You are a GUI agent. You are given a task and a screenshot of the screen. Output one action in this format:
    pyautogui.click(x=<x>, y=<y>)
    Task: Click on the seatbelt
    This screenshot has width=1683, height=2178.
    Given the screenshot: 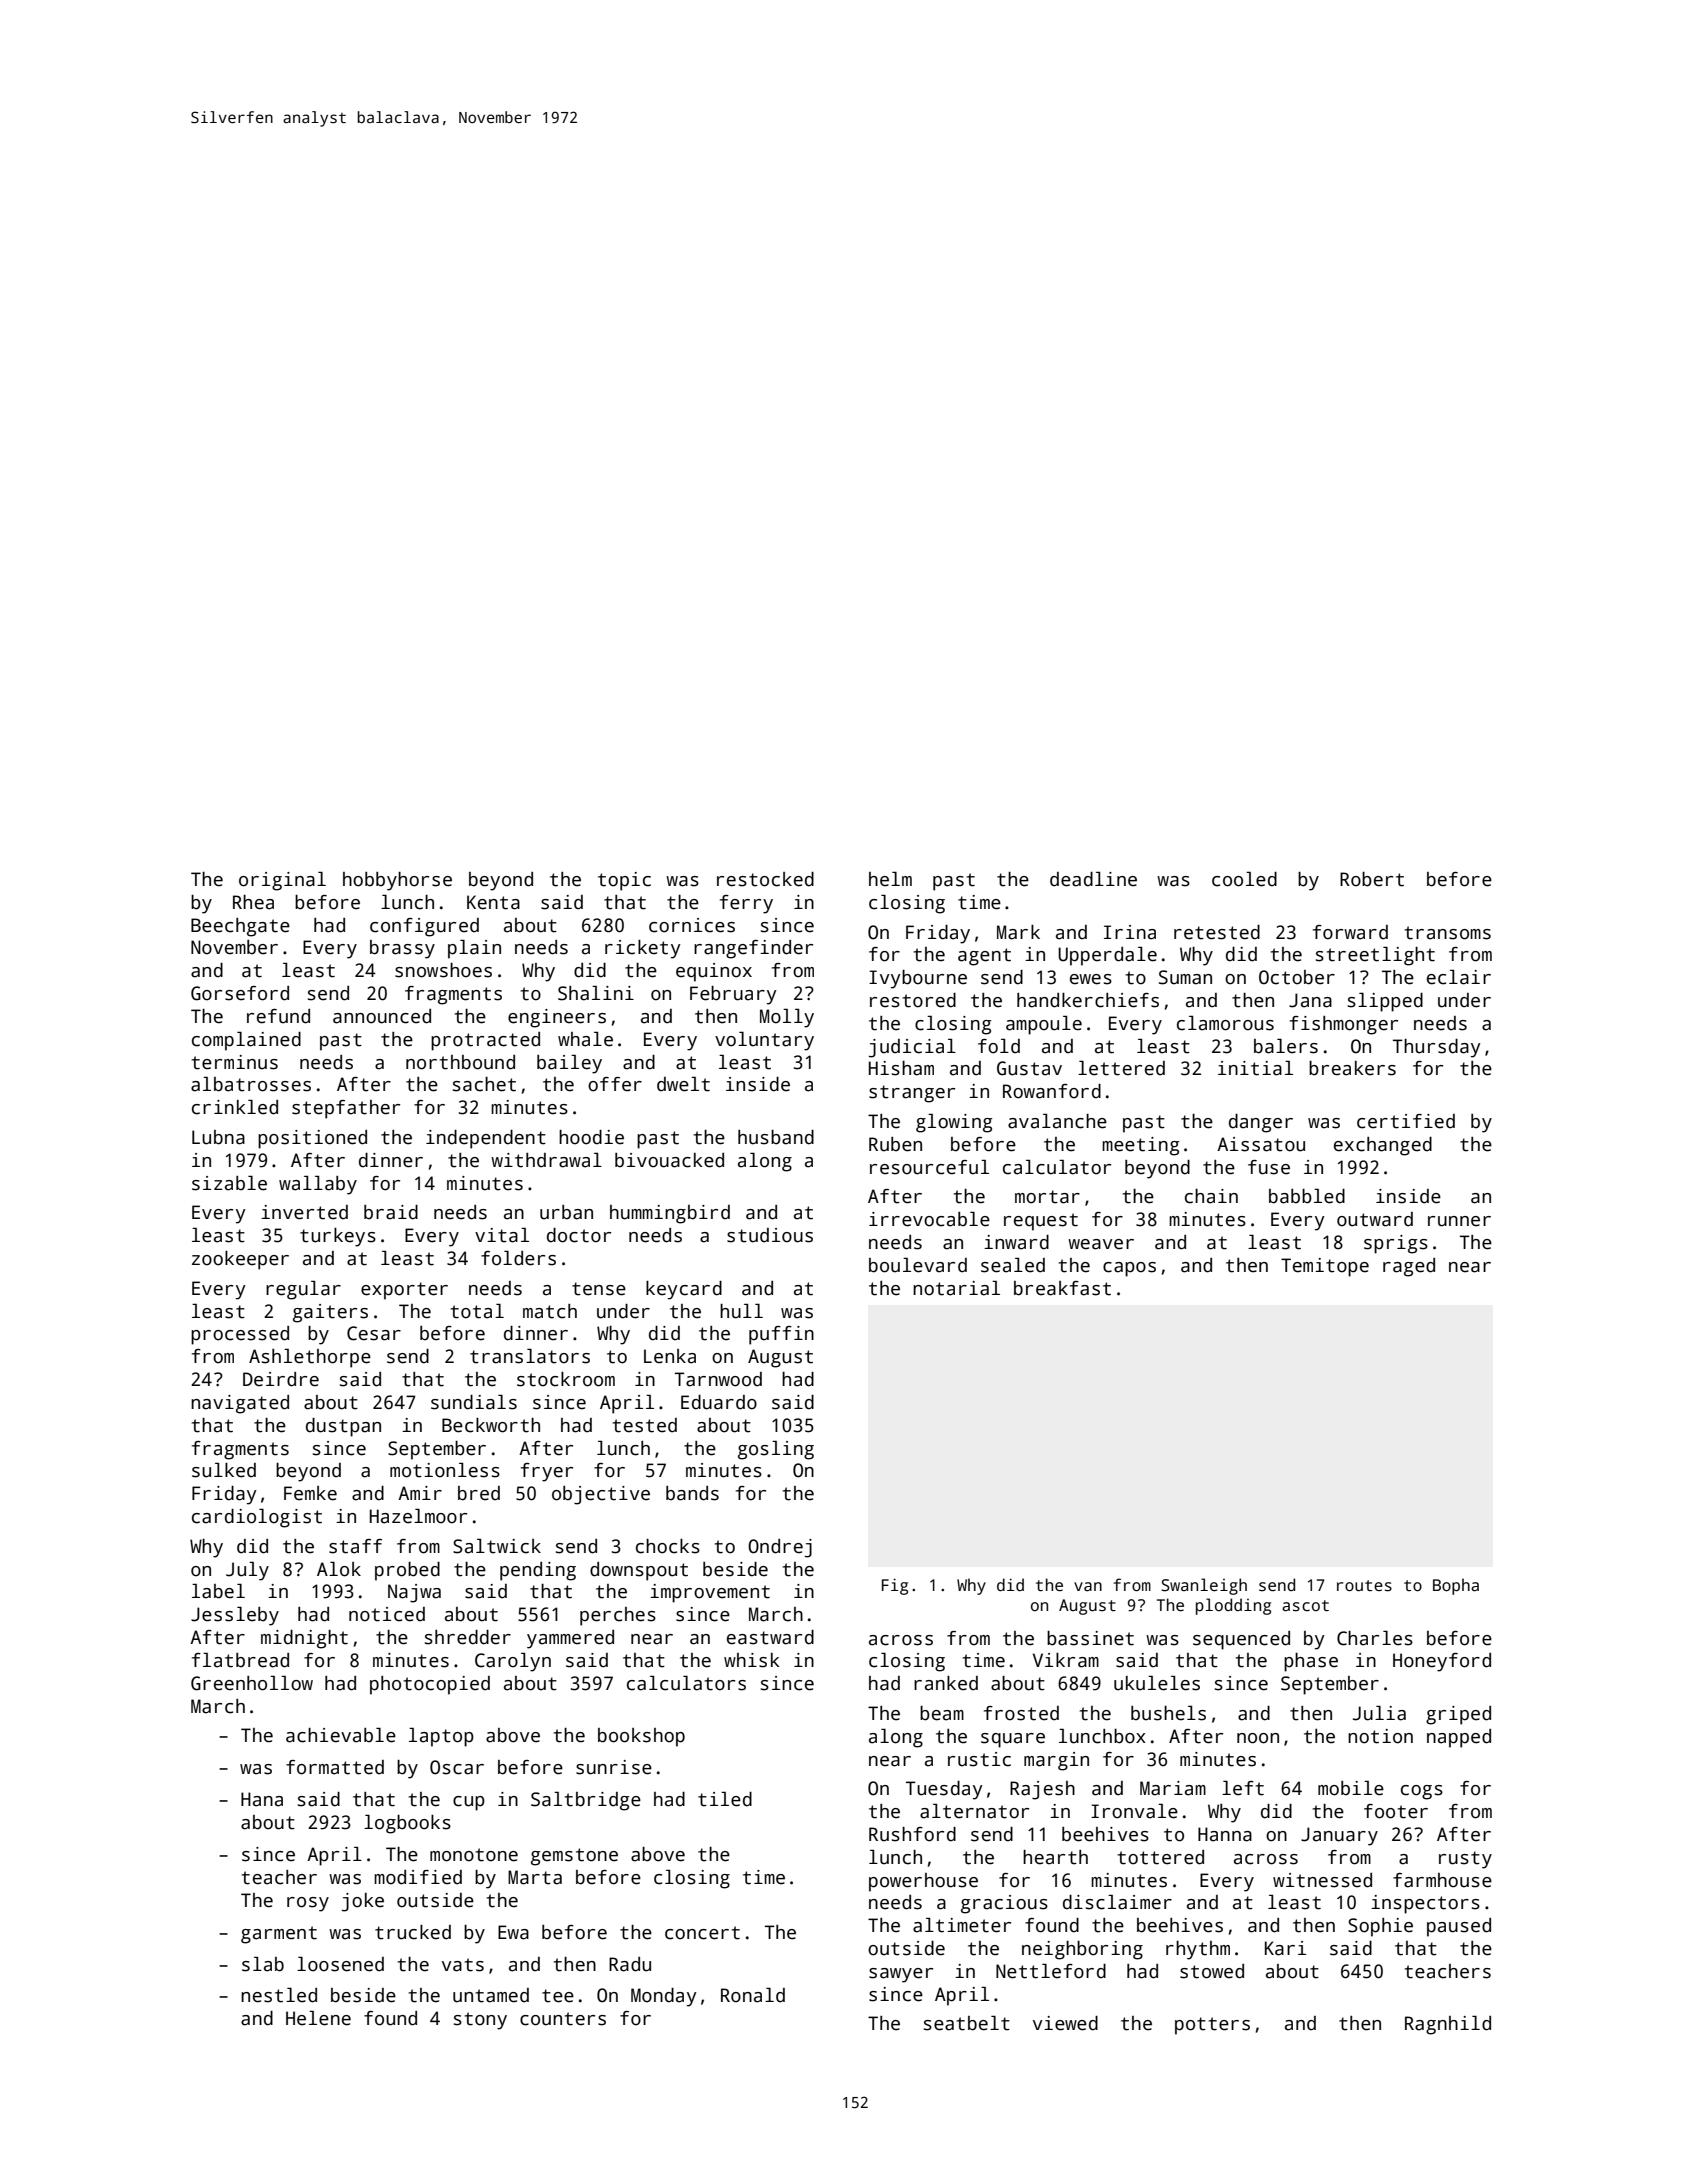 What is the action you would take?
    pyautogui.click(x=967, y=2023)
